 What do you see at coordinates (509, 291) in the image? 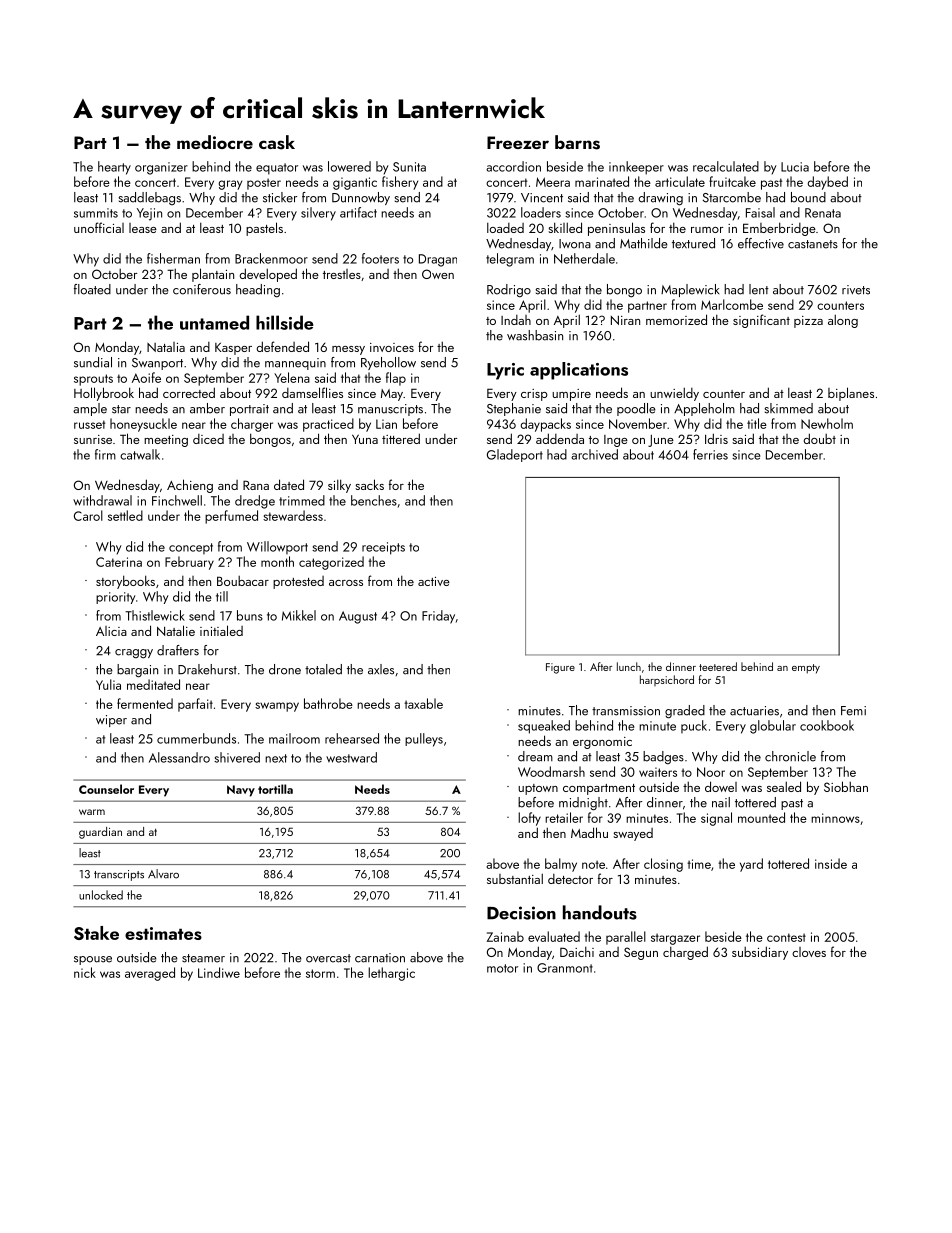
I see `Rodrigo` at bounding box center [509, 291].
